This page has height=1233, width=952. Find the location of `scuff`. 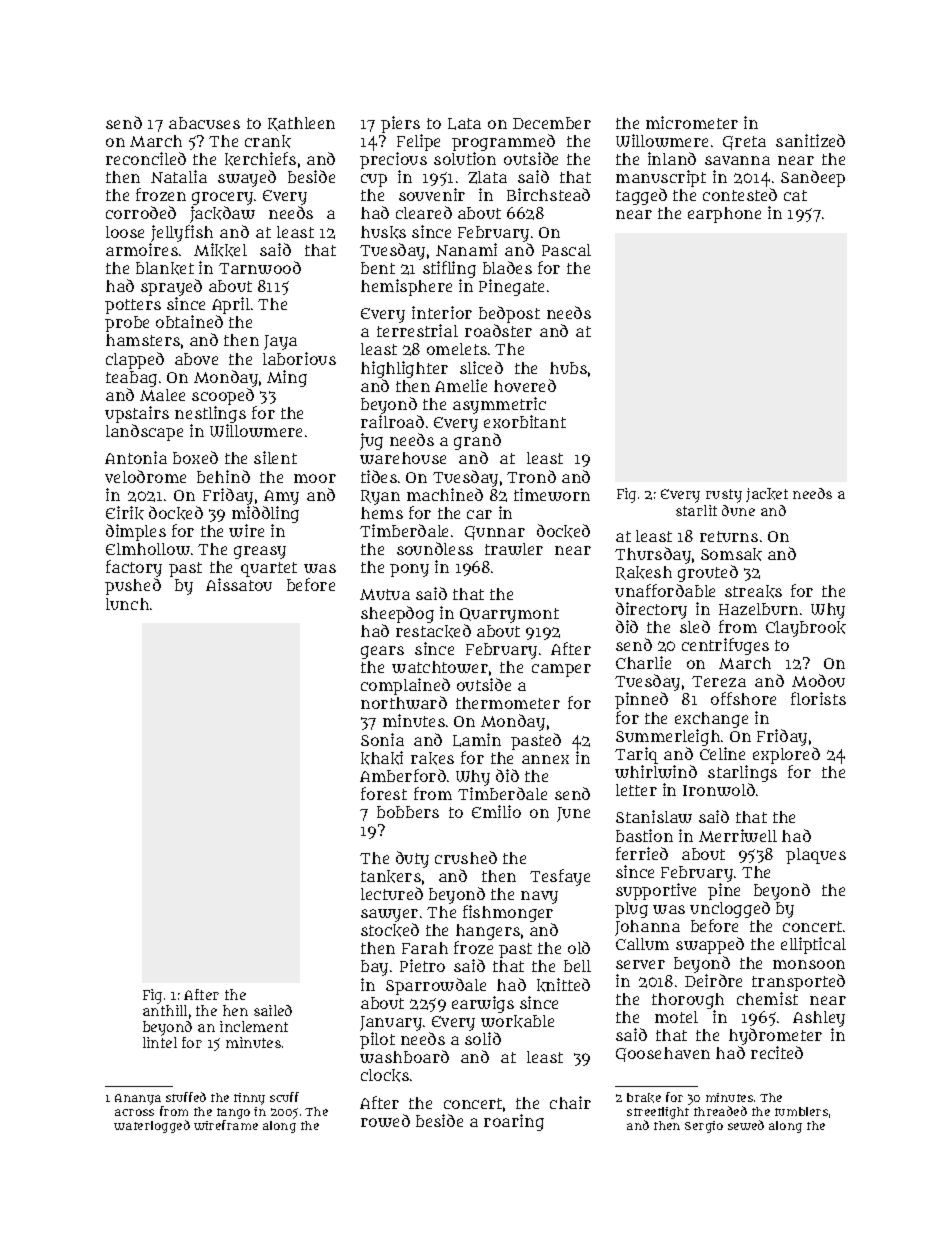

scuff is located at coordinates (284, 1097).
